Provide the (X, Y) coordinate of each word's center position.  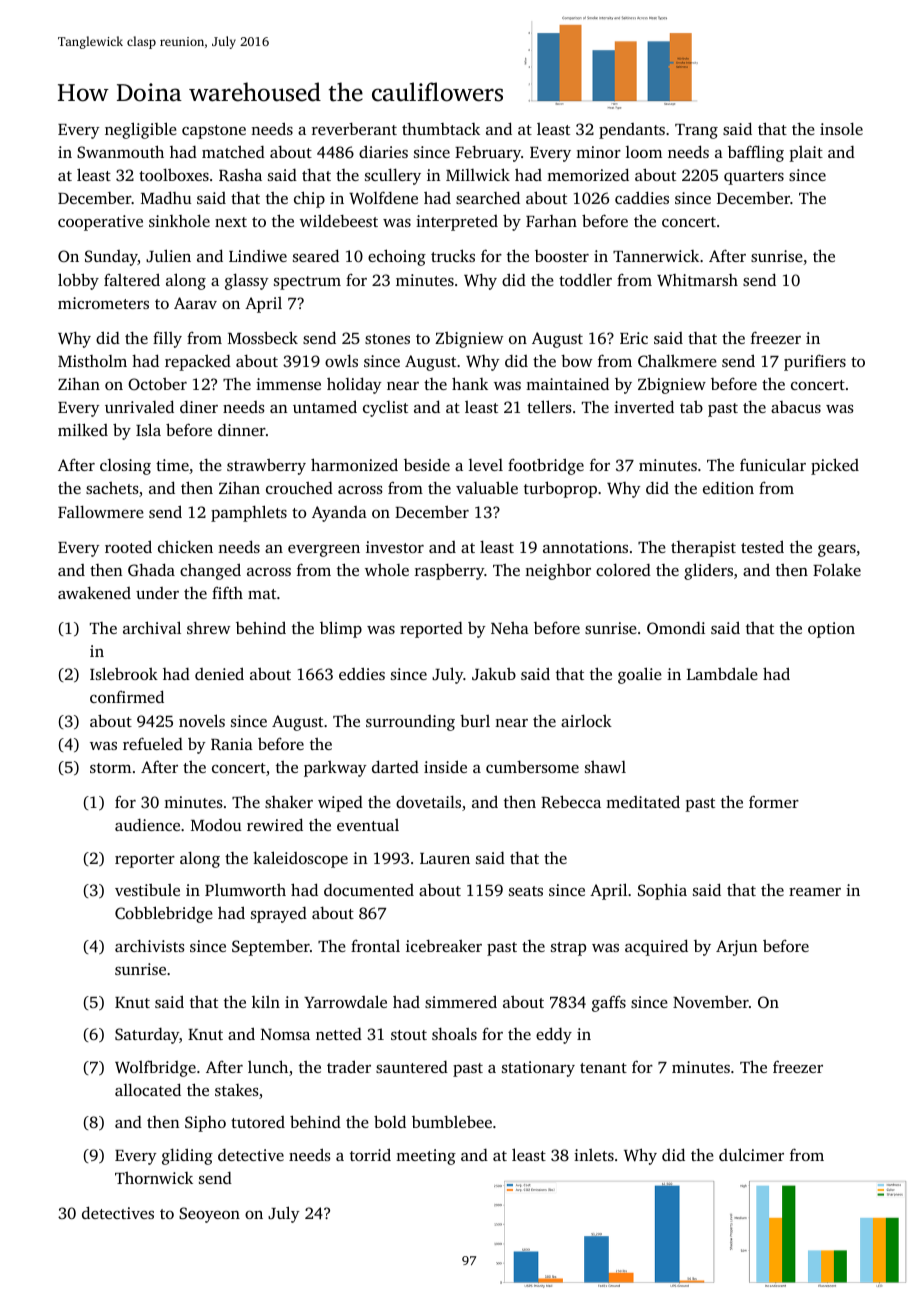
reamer (815, 892)
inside (445, 766)
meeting (426, 1157)
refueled (153, 743)
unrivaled (139, 406)
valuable (487, 487)
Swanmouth (120, 152)
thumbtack (441, 129)
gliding (187, 1156)
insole (841, 128)
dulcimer (751, 1154)
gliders (708, 571)
